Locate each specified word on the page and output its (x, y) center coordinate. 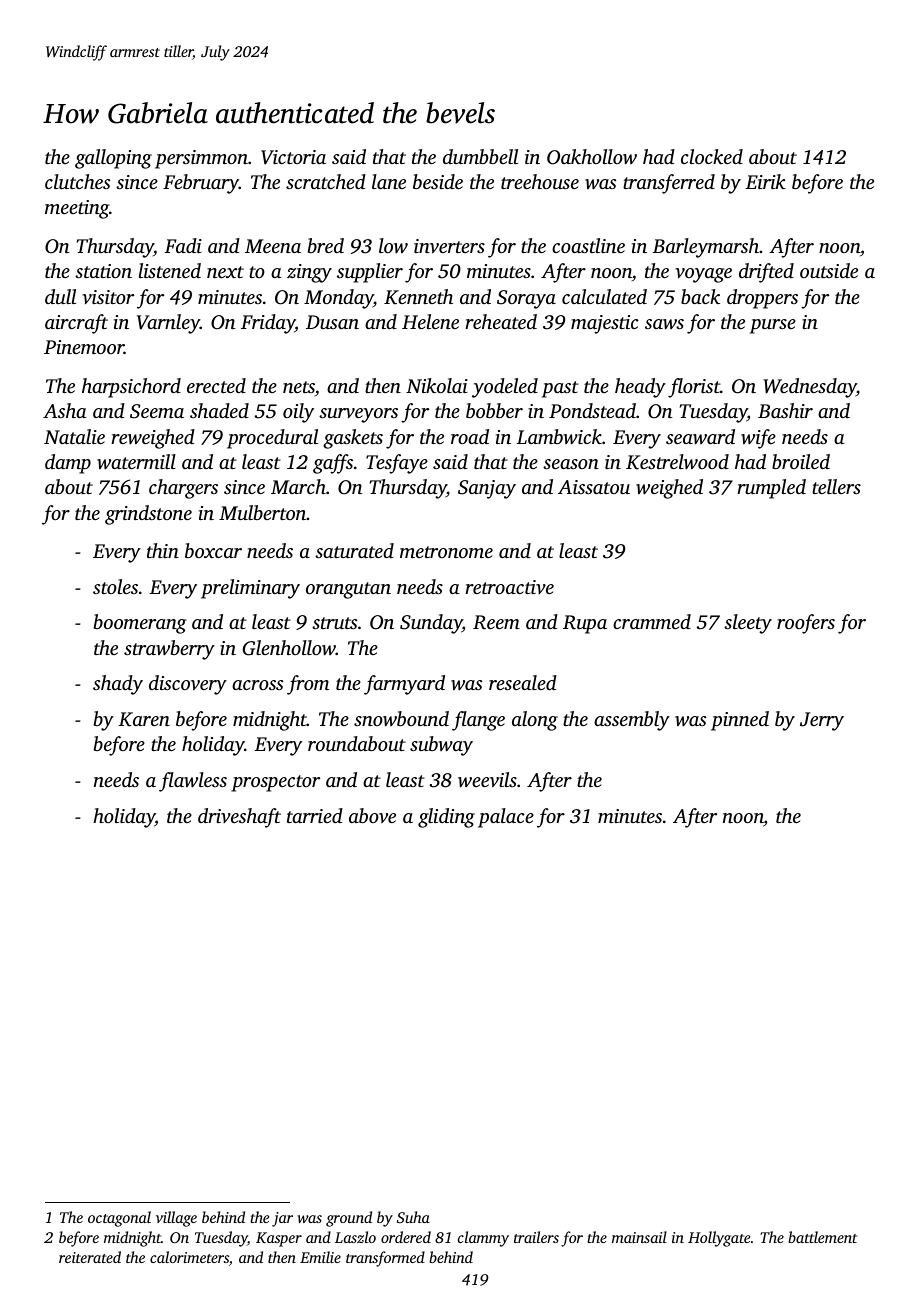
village (176, 1219)
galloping (113, 159)
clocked (712, 156)
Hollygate (719, 1239)
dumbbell (480, 156)
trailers (536, 1237)
